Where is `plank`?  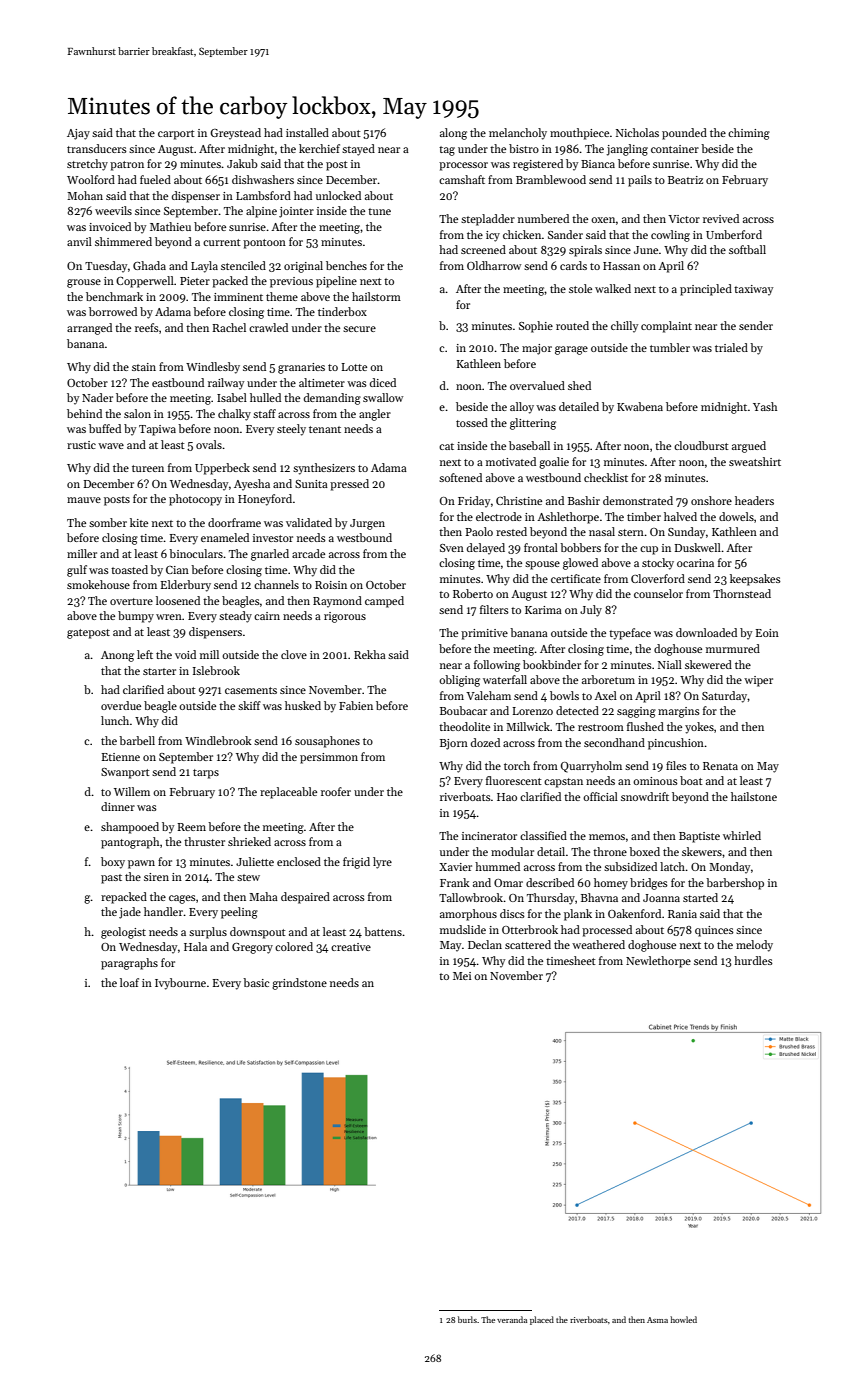 plank is located at coordinates (578, 915).
